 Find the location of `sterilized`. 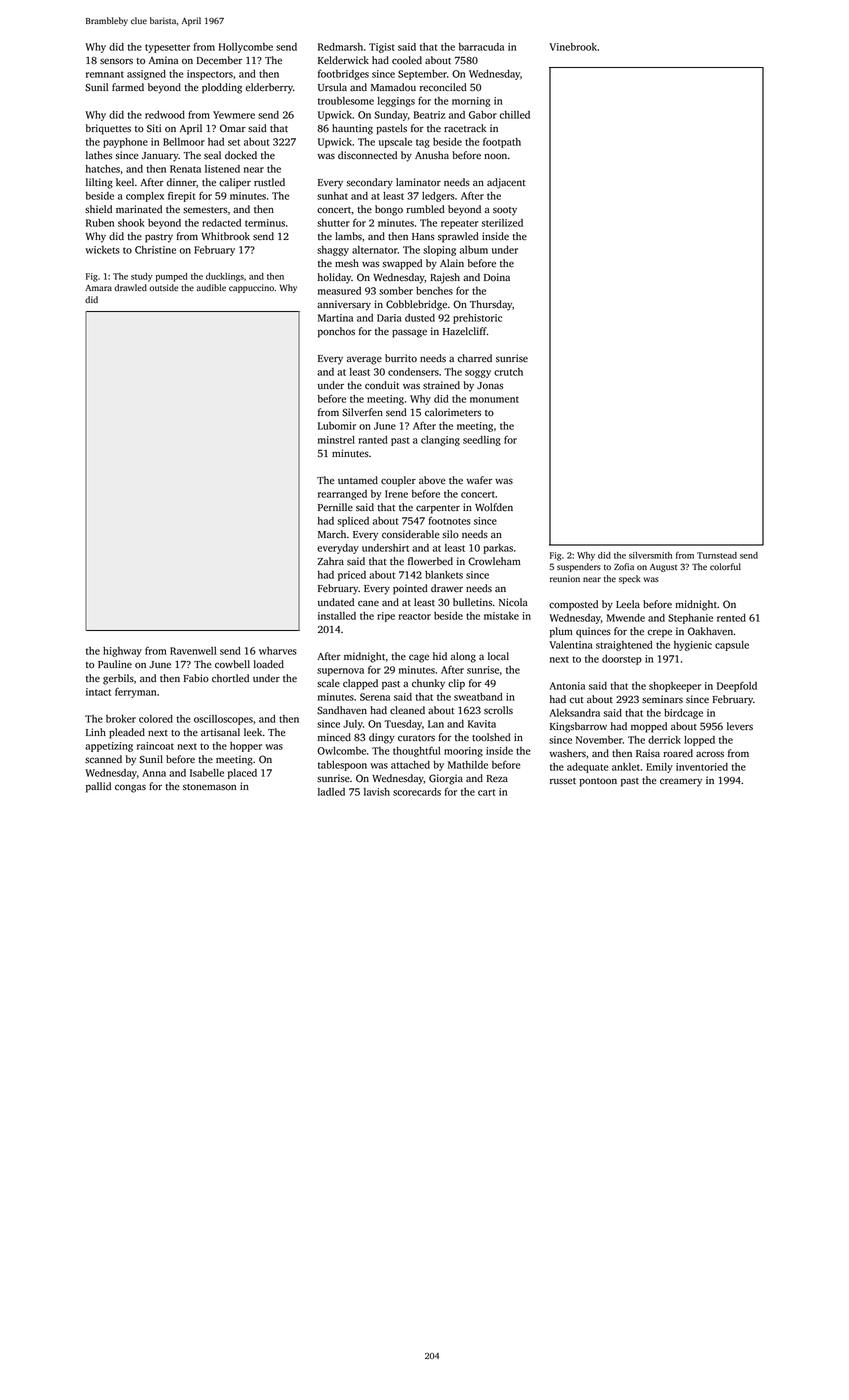

sterilized is located at coordinates (502, 223).
